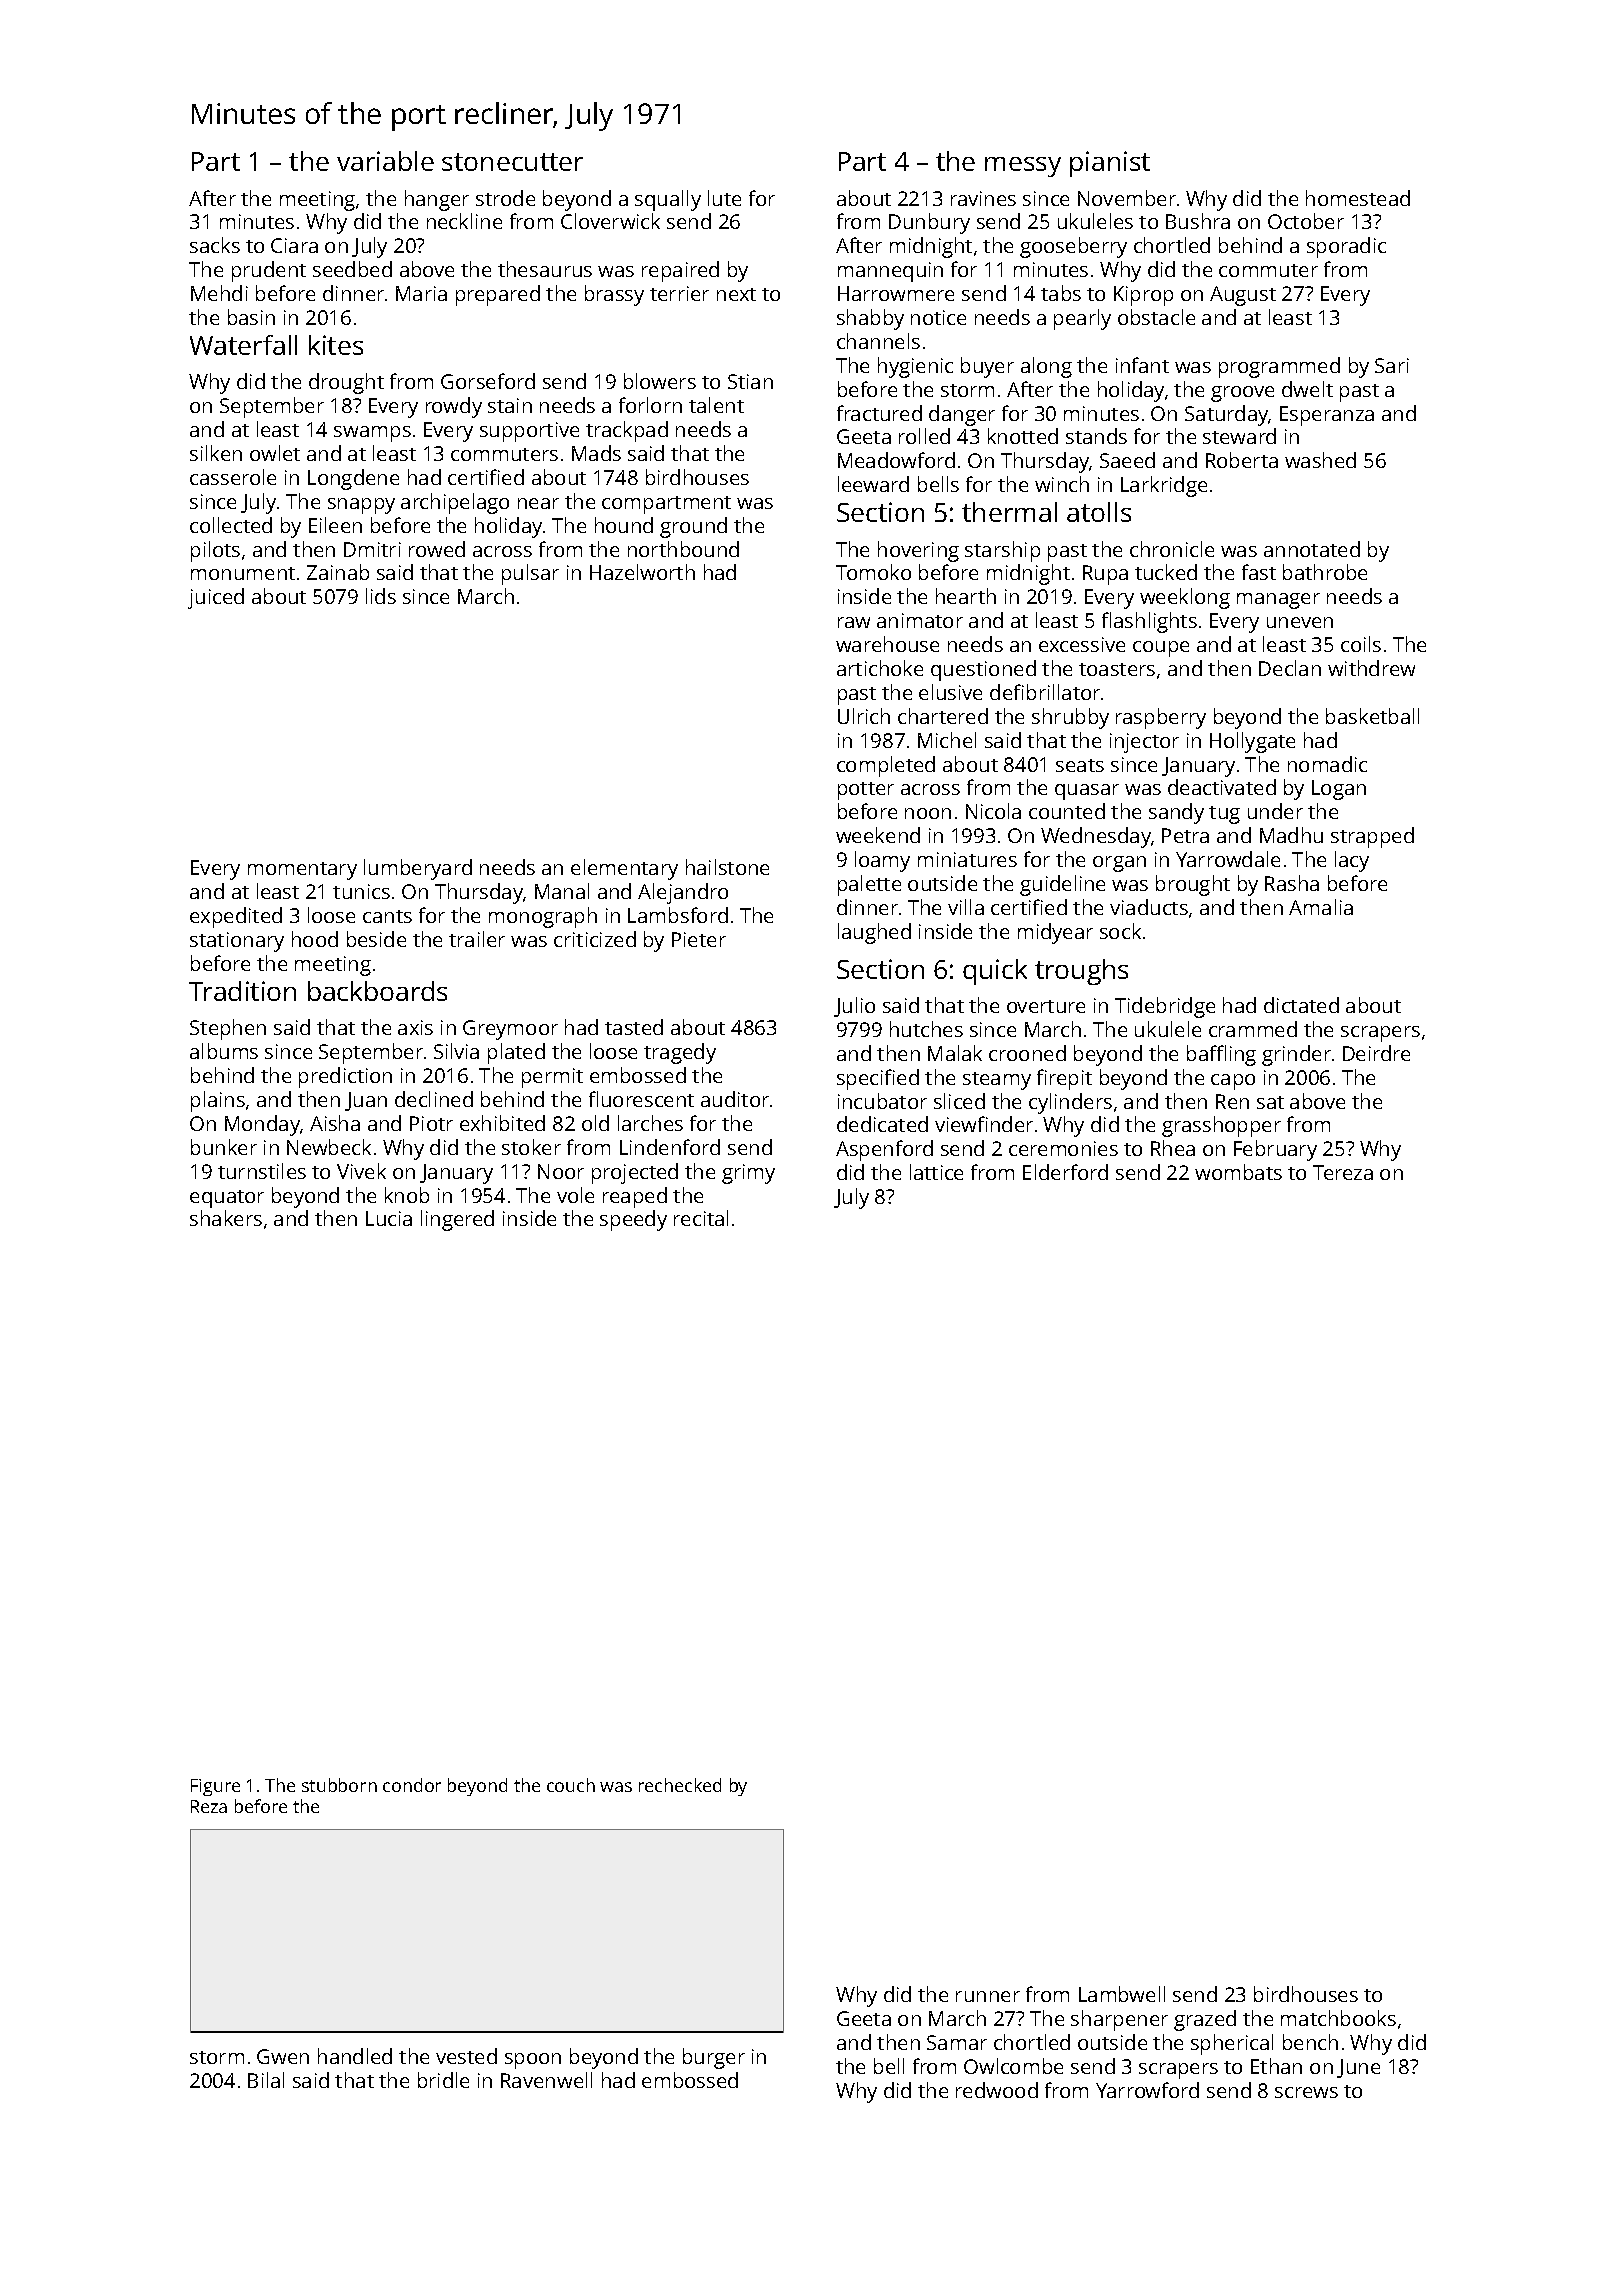 The width and height of the screenshot is (1620, 2292). What do you see at coordinates (1392, 365) in the screenshot?
I see `Sari` at bounding box center [1392, 365].
